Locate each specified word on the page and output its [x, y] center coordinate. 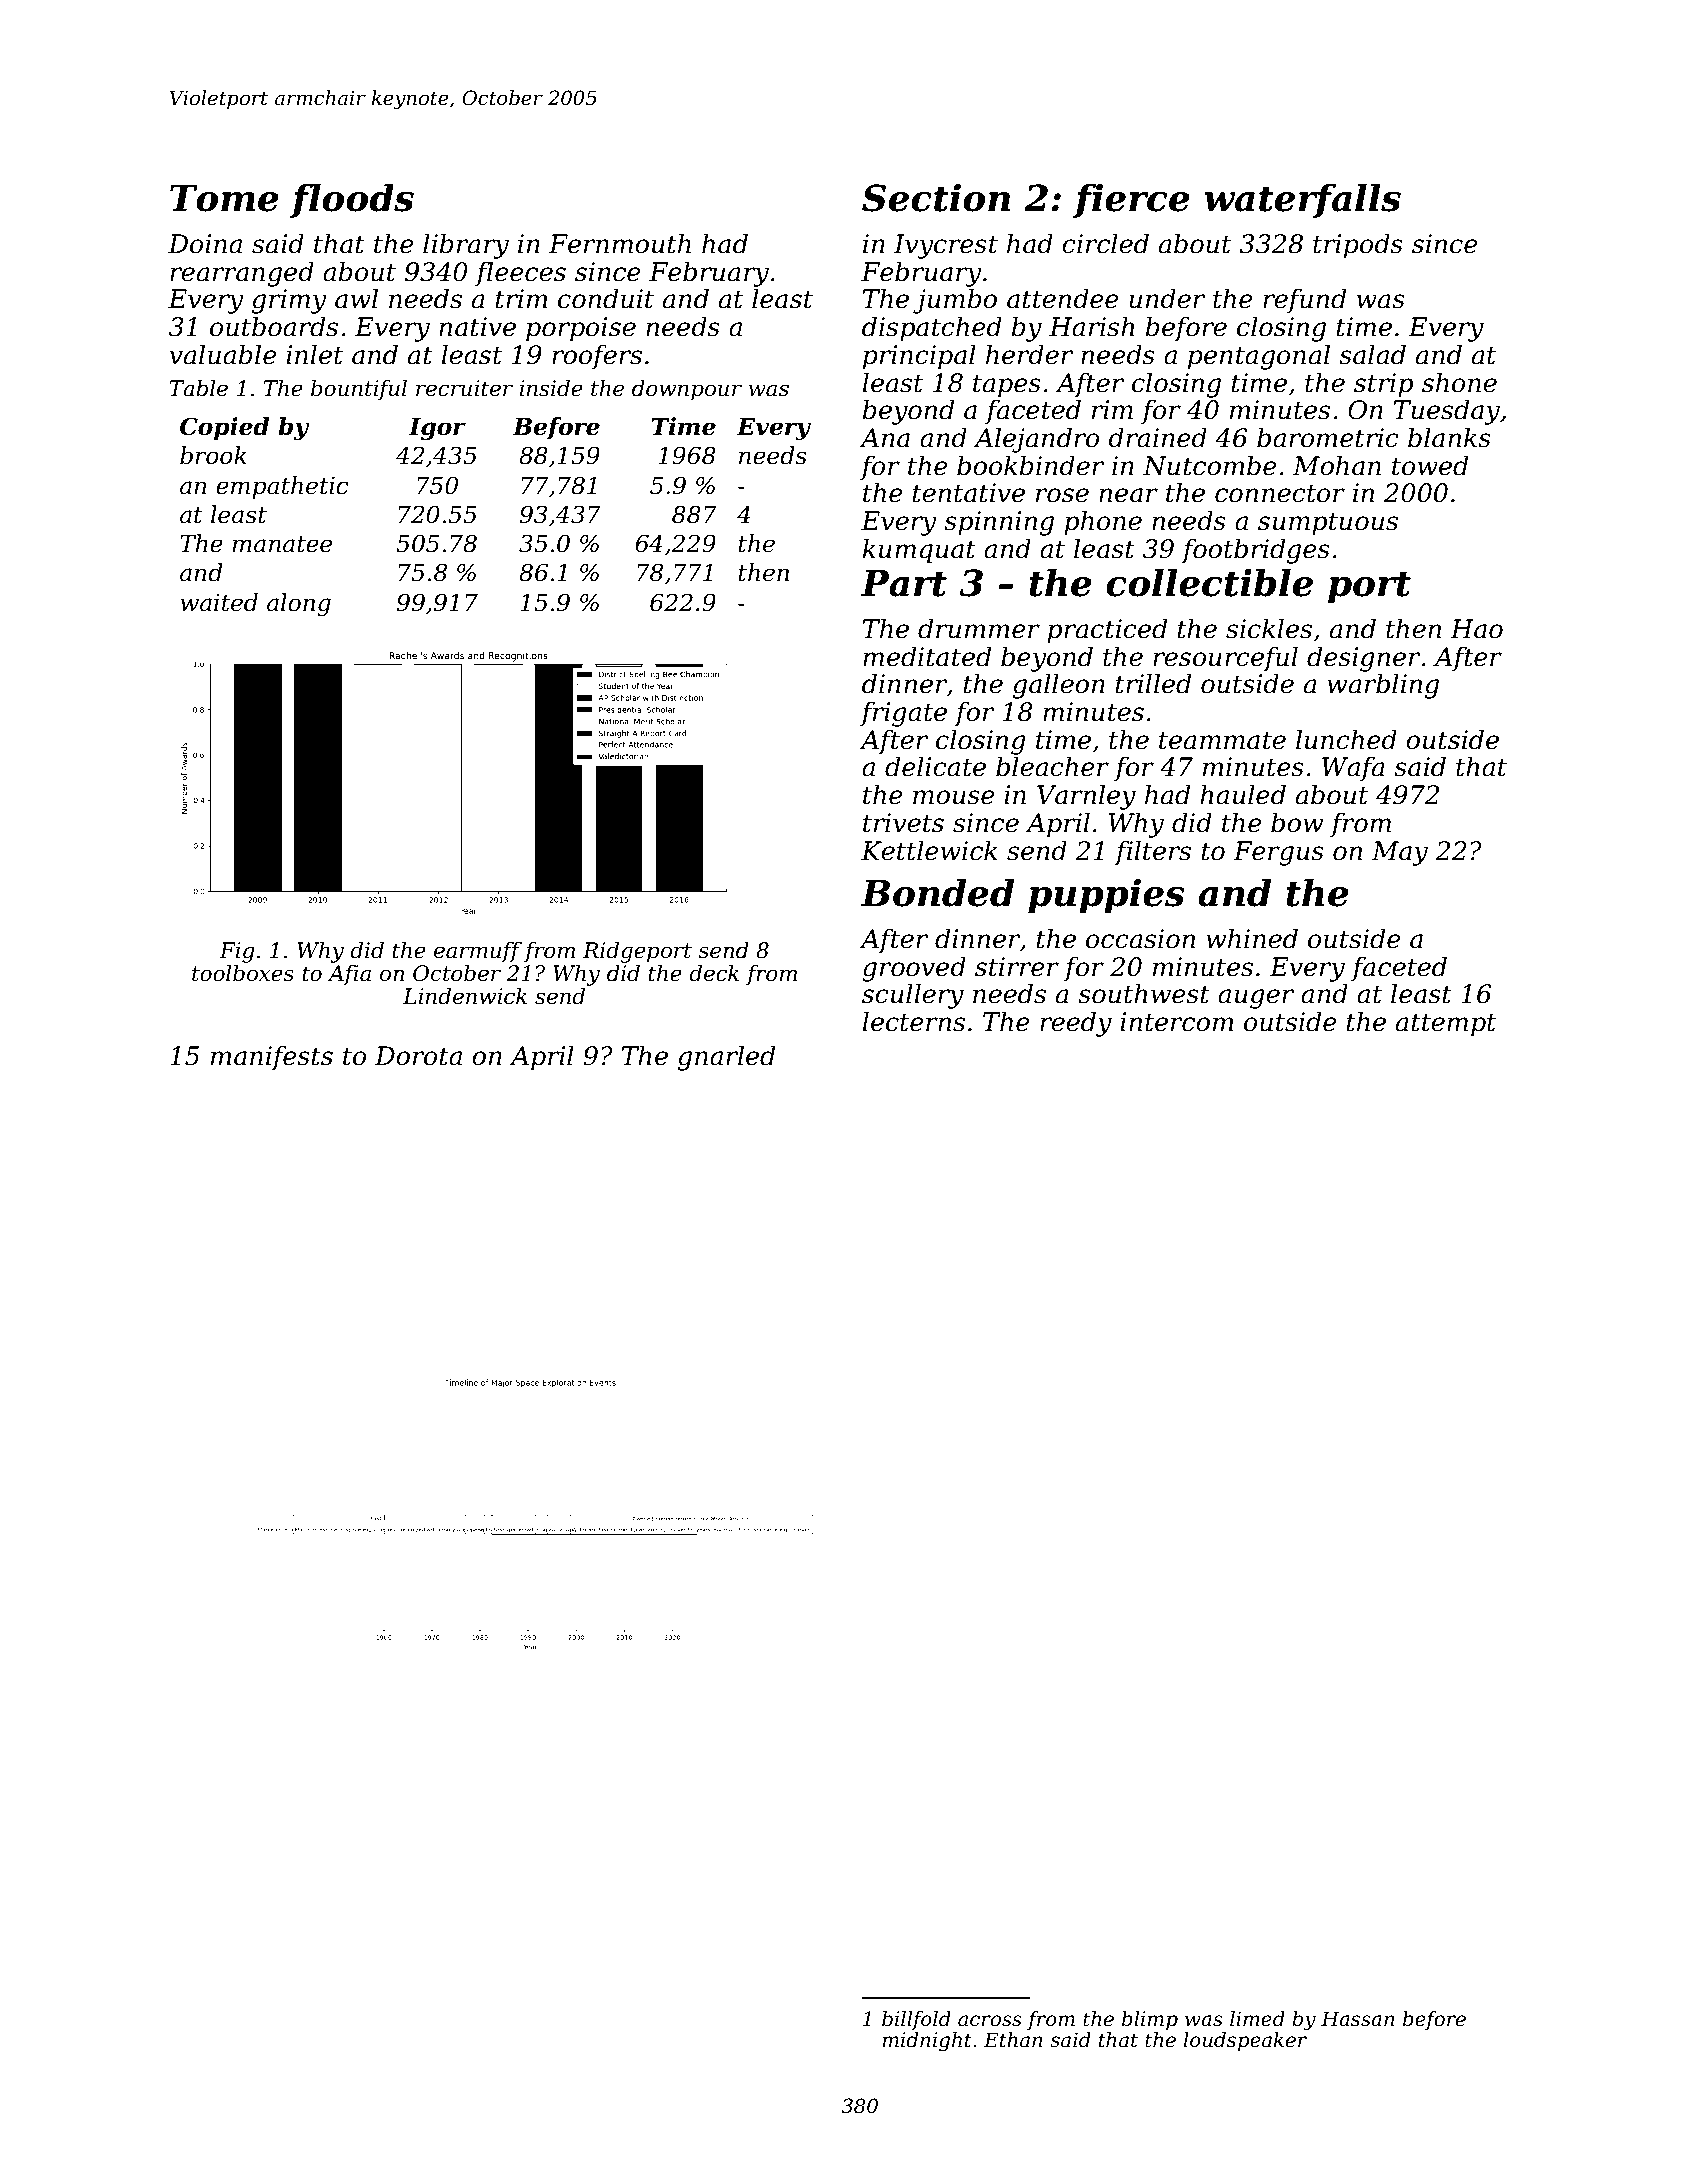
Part [904, 583]
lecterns [913, 1021]
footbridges [1255, 551]
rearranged [242, 274]
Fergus [1278, 853]
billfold [916, 2020]
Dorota [418, 1056]
